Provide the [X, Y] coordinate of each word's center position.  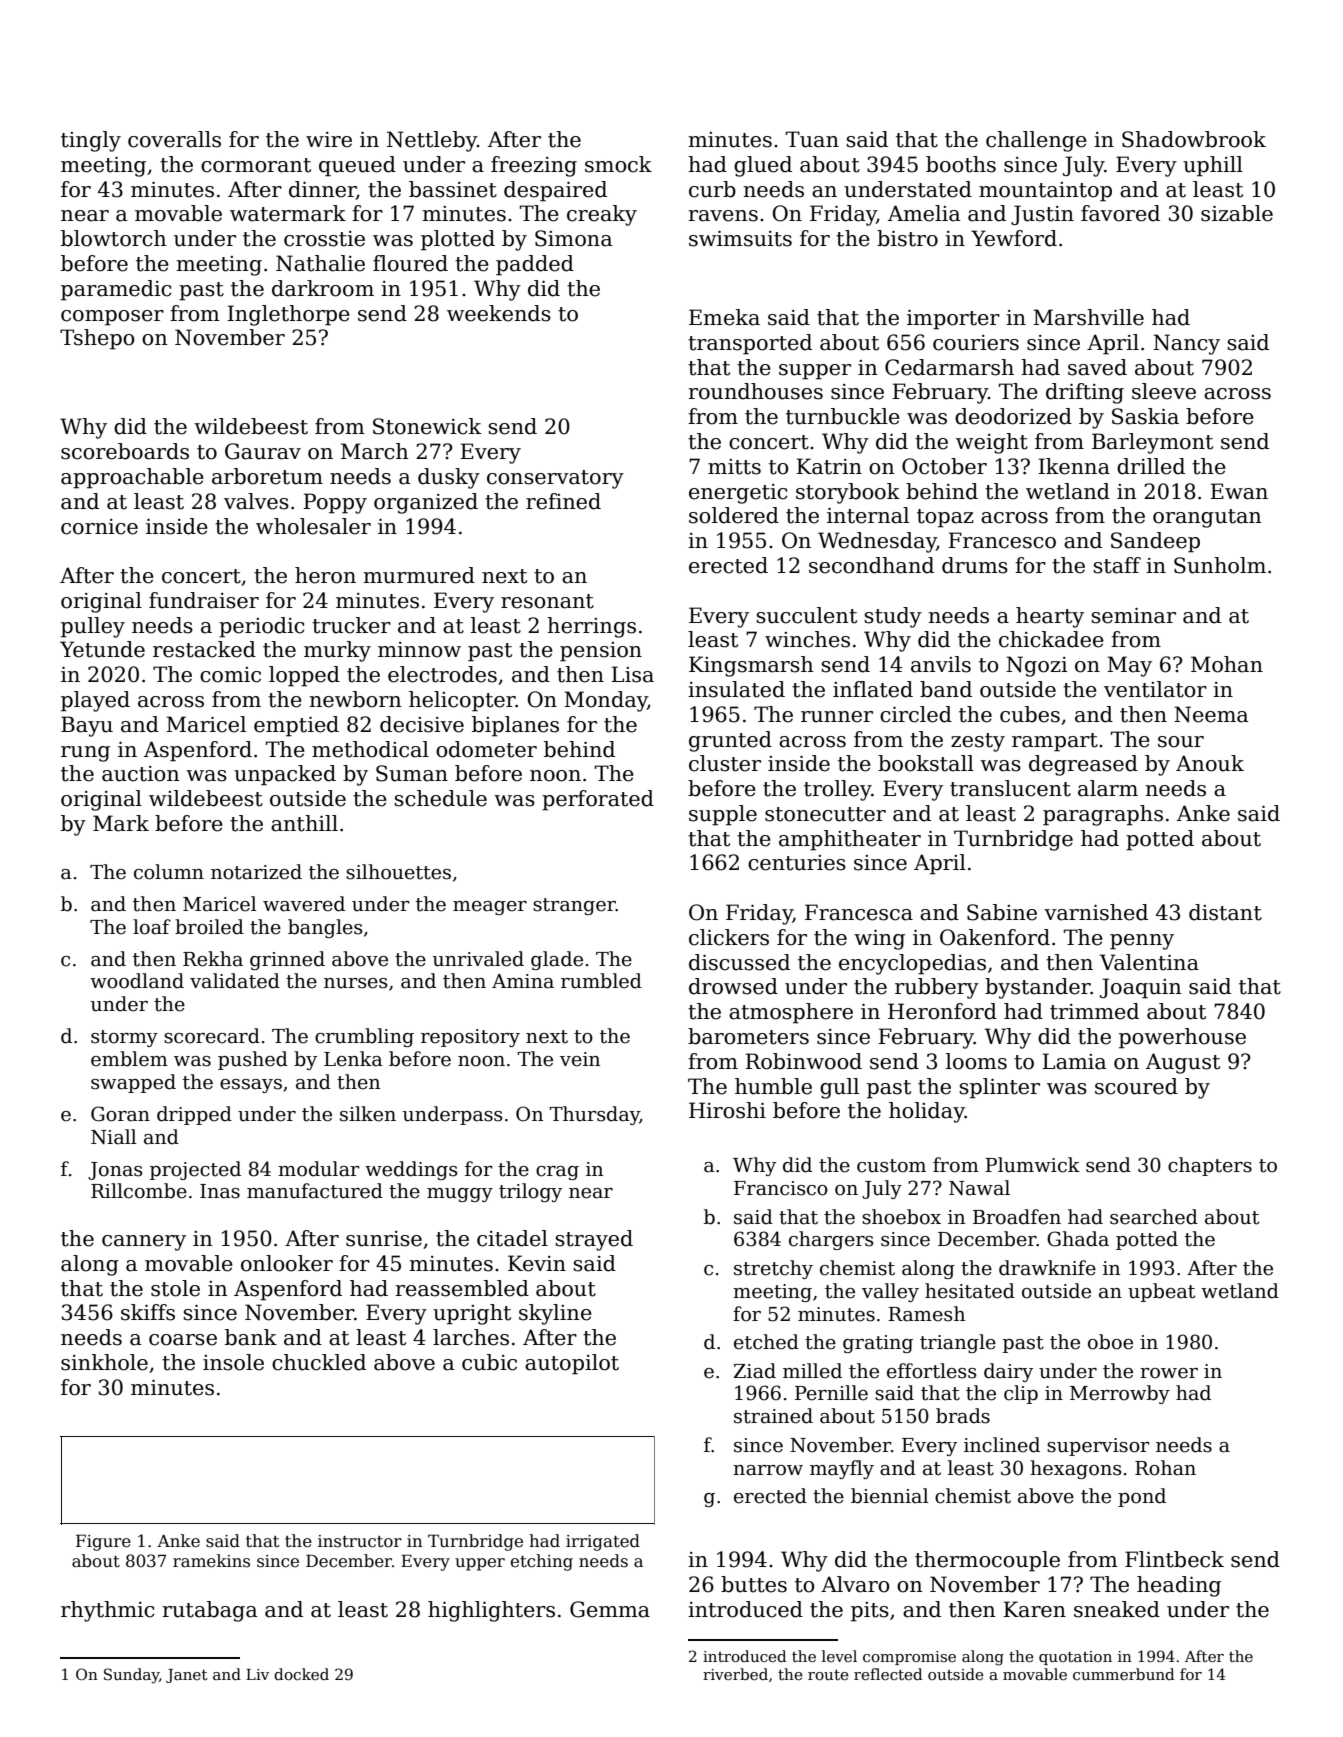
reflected [888, 1674]
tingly [91, 141]
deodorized [1013, 416]
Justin [1042, 215]
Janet [187, 1676]
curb [712, 189]
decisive [422, 724]
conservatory [555, 479]
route [828, 1675]
